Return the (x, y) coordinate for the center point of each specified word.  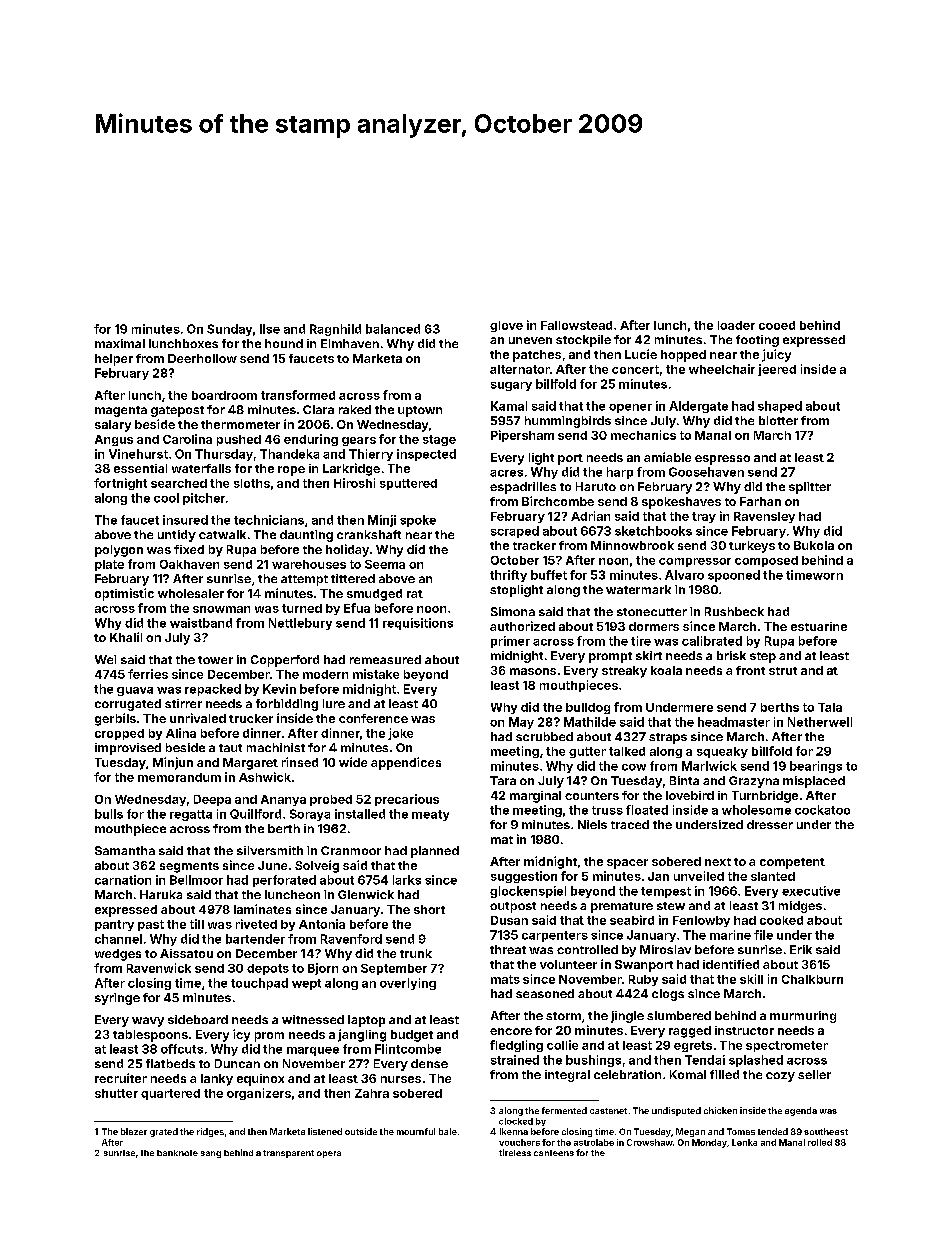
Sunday (229, 330)
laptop (366, 1021)
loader (736, 325)
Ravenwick (159, 968)
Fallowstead (576, 325)
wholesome (756, 810)
